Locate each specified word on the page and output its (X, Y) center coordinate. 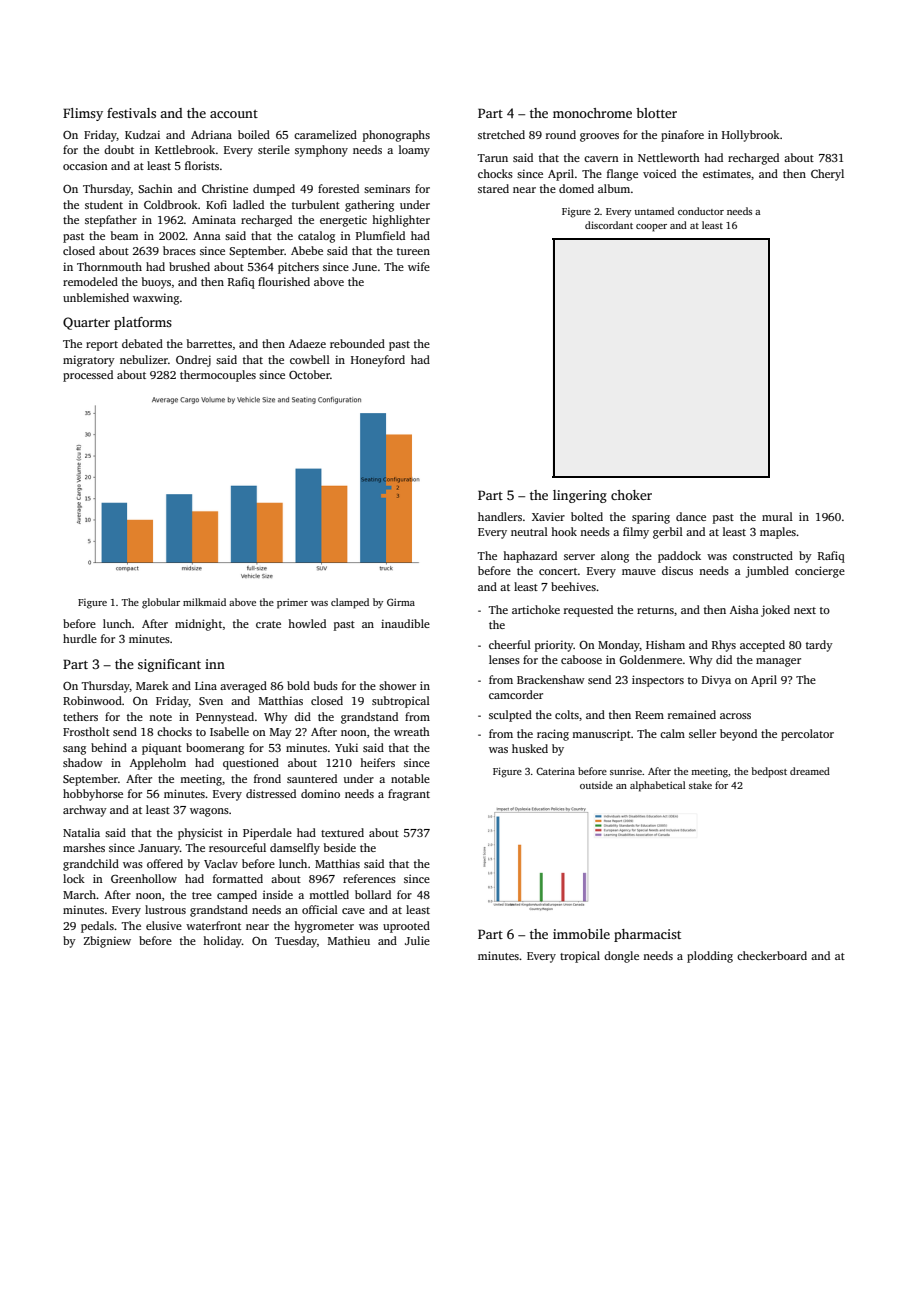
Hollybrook (751, 136)
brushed (189, 266)
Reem (649, 715)
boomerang (215, 749)
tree (202, 895)
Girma (401, 602)
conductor (701, 211)
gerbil (668, 533)
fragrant (409, 795)
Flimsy (83, 114)
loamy (414, 151)
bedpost (769, 772)
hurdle (80, 638)
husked (530, 748)
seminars (387, 188)
